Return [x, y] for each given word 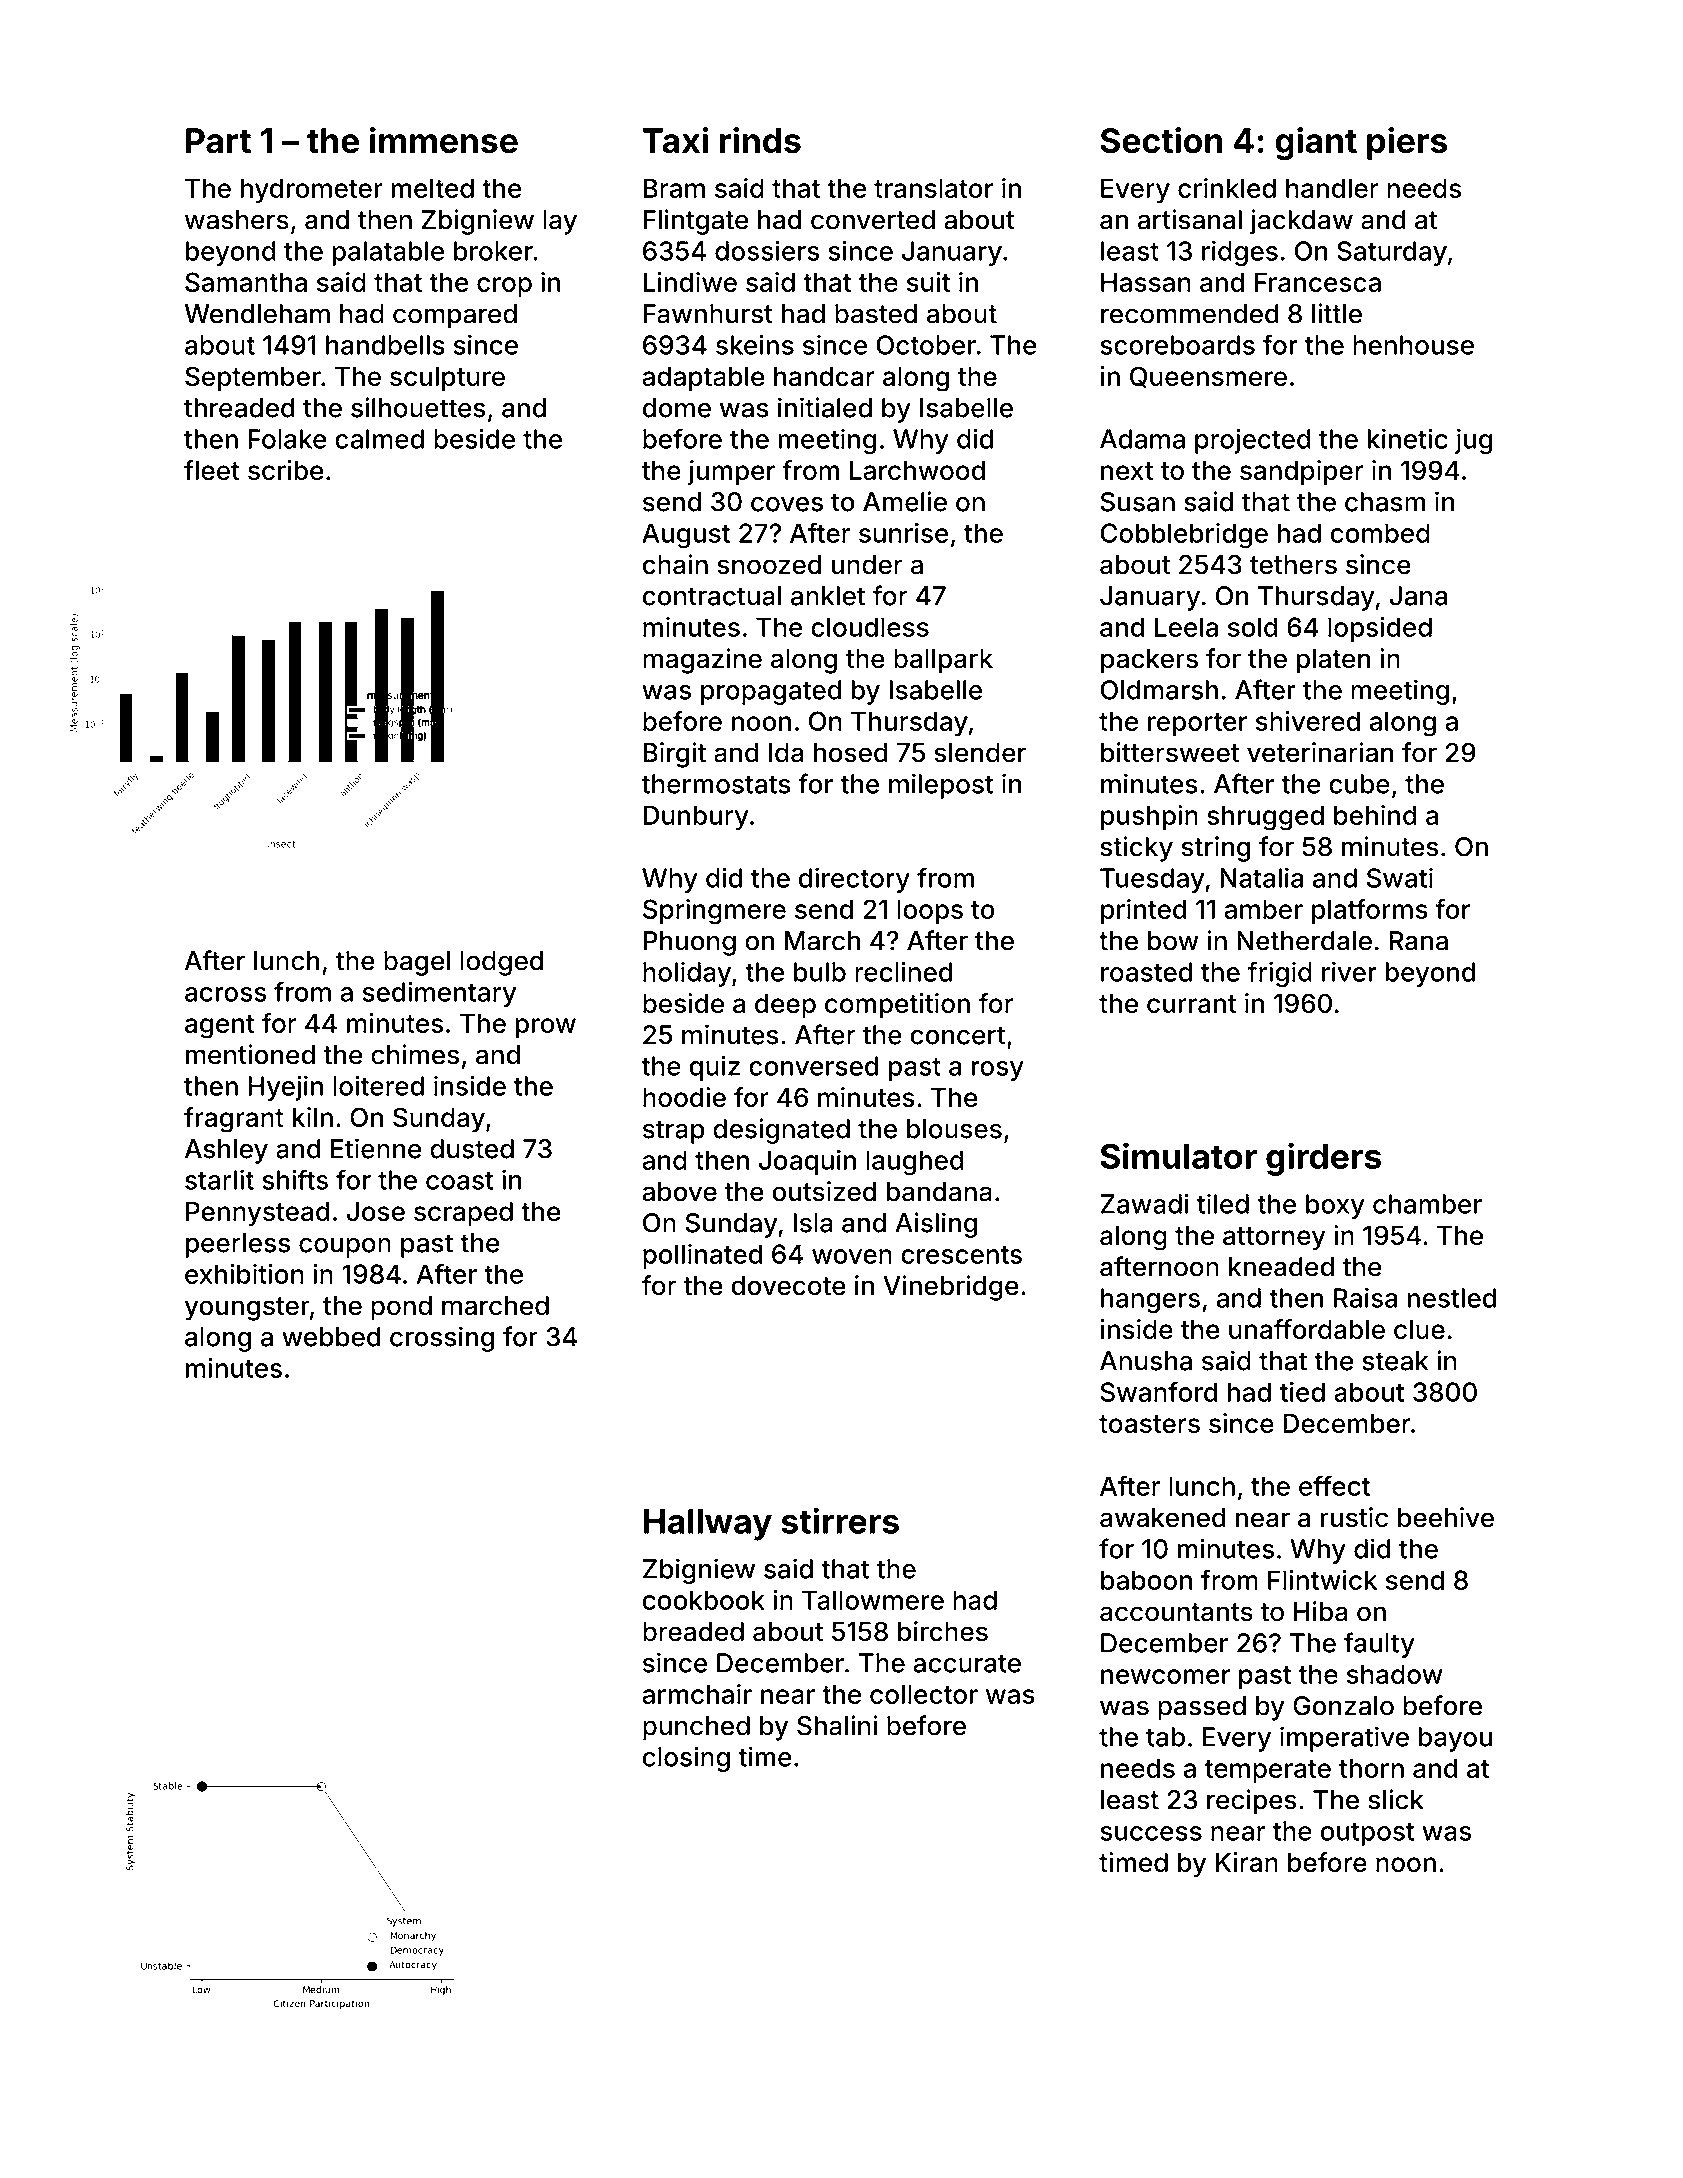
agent [219, 1027]
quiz [714, 1068]
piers [1407, 143]
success [1151, 1833]
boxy [1335, 1206]
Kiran [1247, 1862]
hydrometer [312, 190]
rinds [760, 140]
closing [686, 1759]
